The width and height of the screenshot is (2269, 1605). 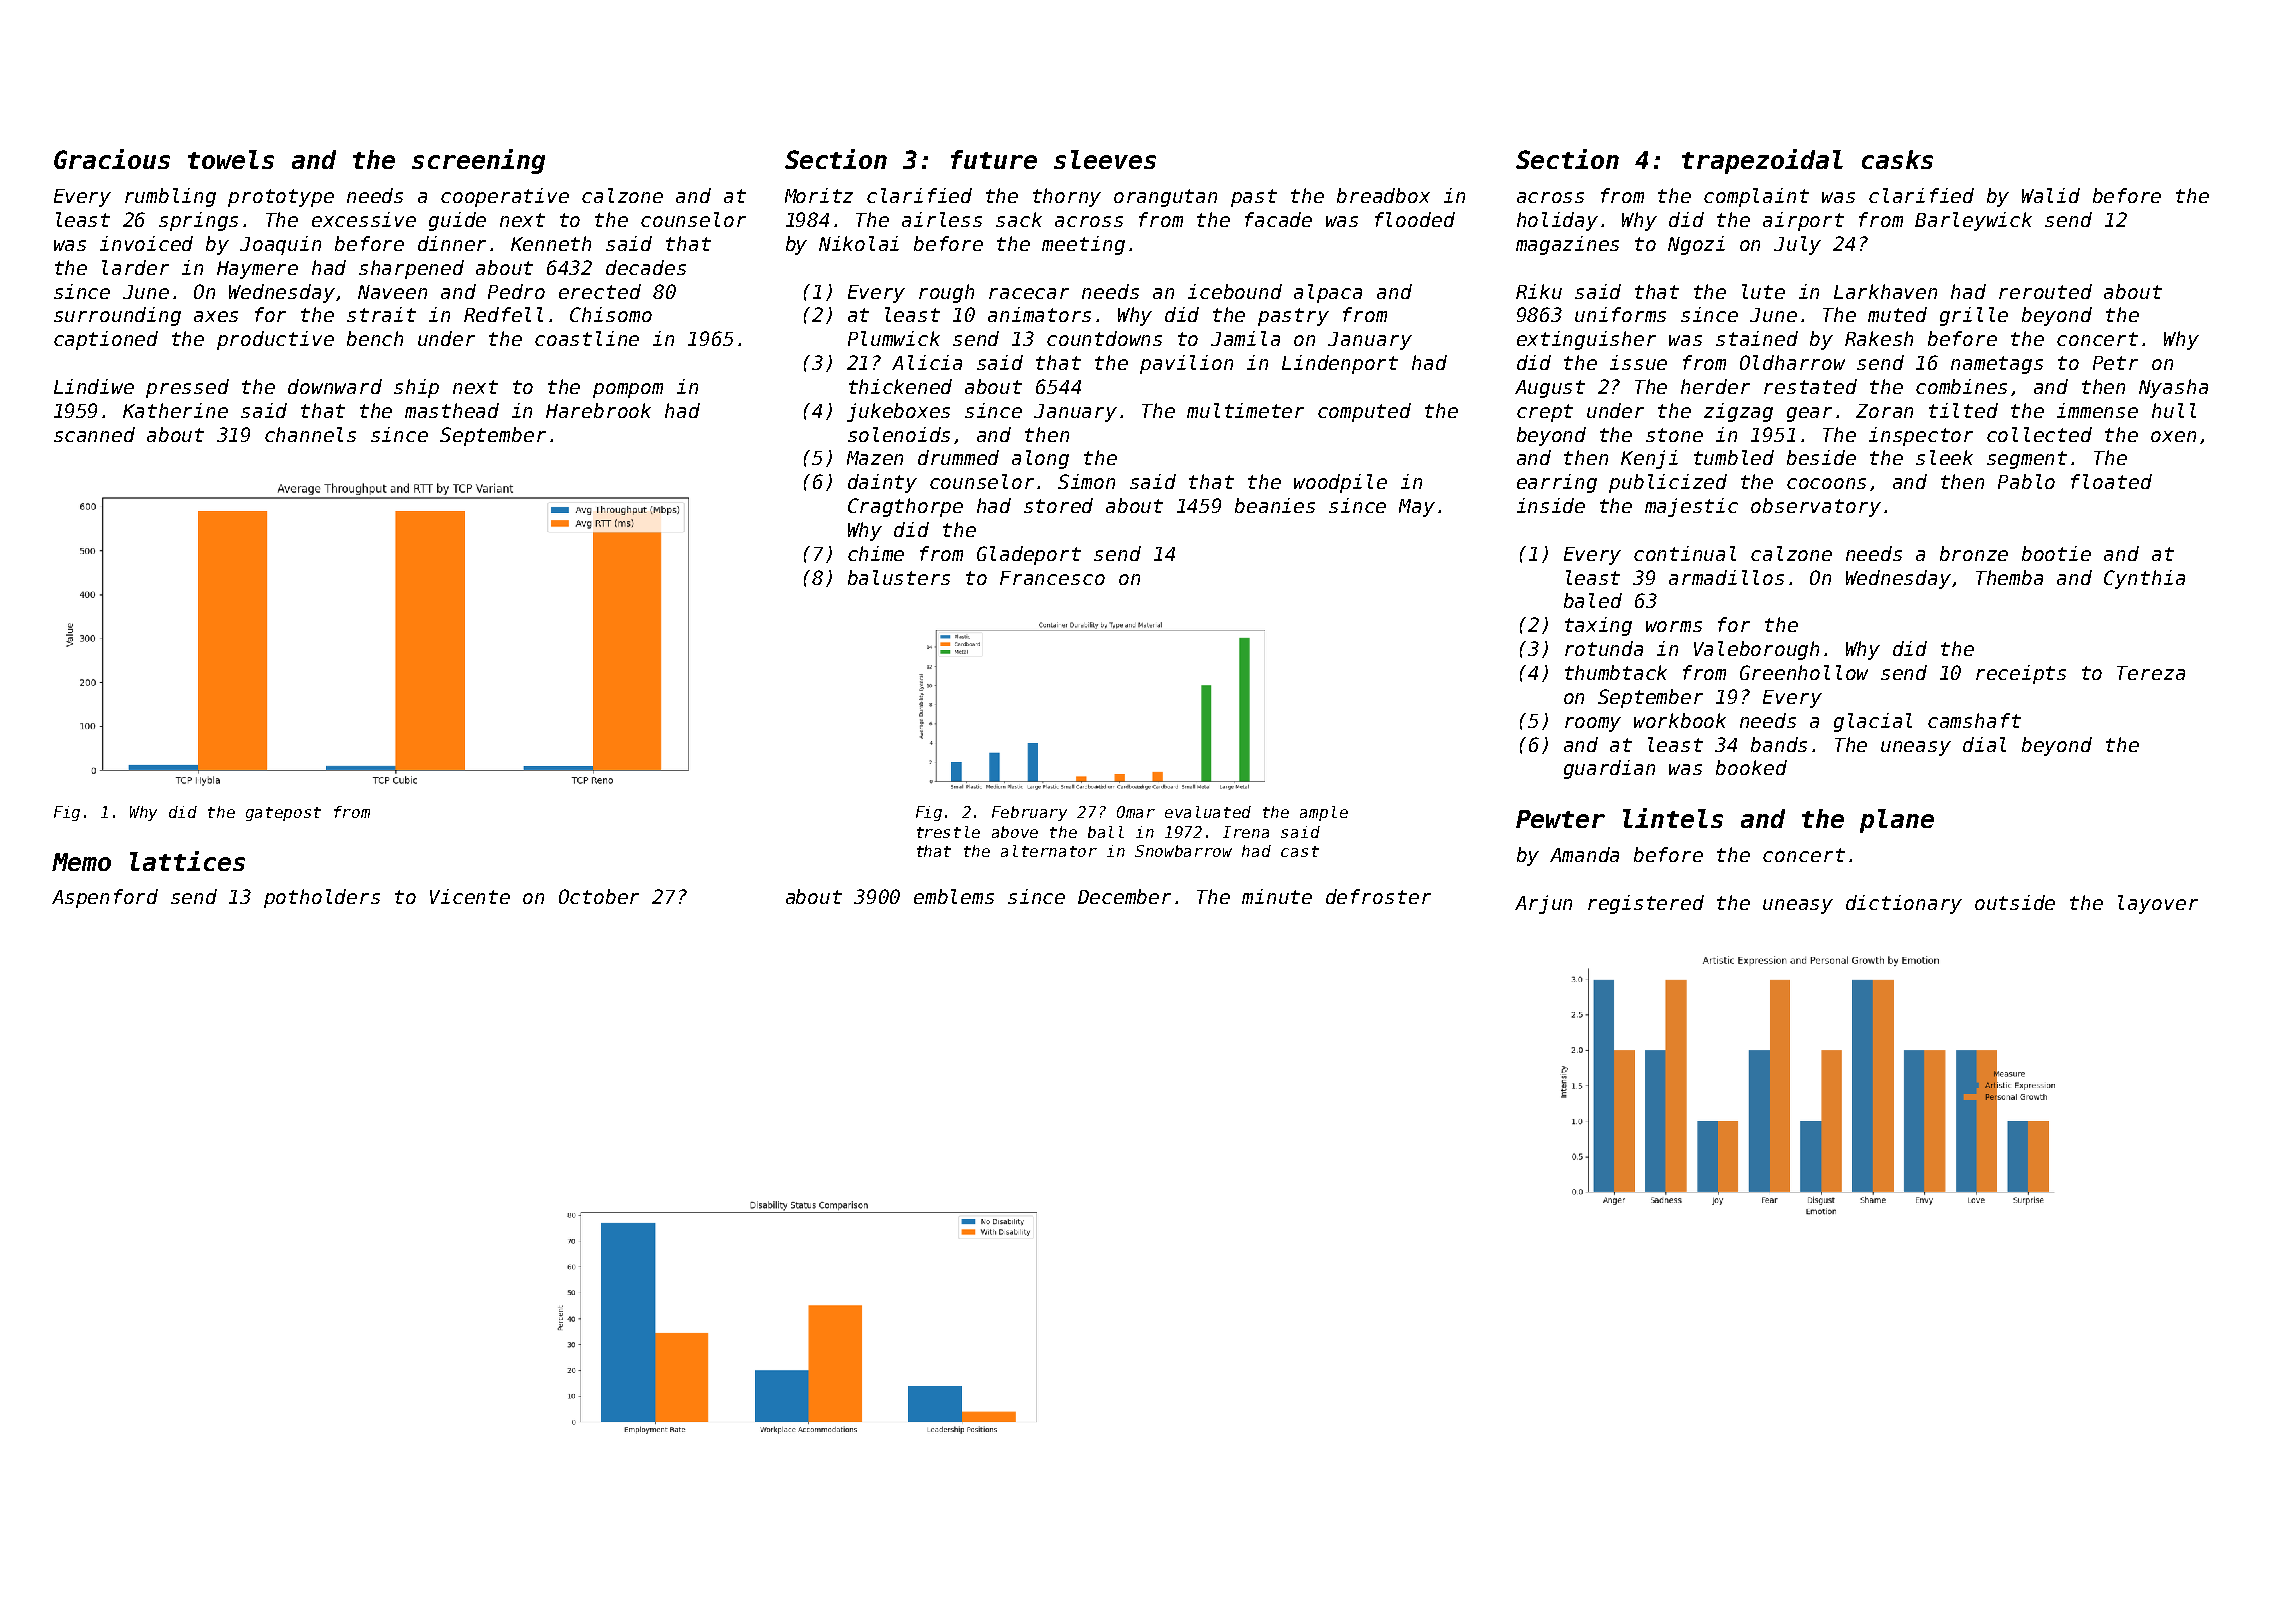 What do you see at coordinates (954, 896) in the screenshot?
I see `emblems` at bounding box center [954, 896].
